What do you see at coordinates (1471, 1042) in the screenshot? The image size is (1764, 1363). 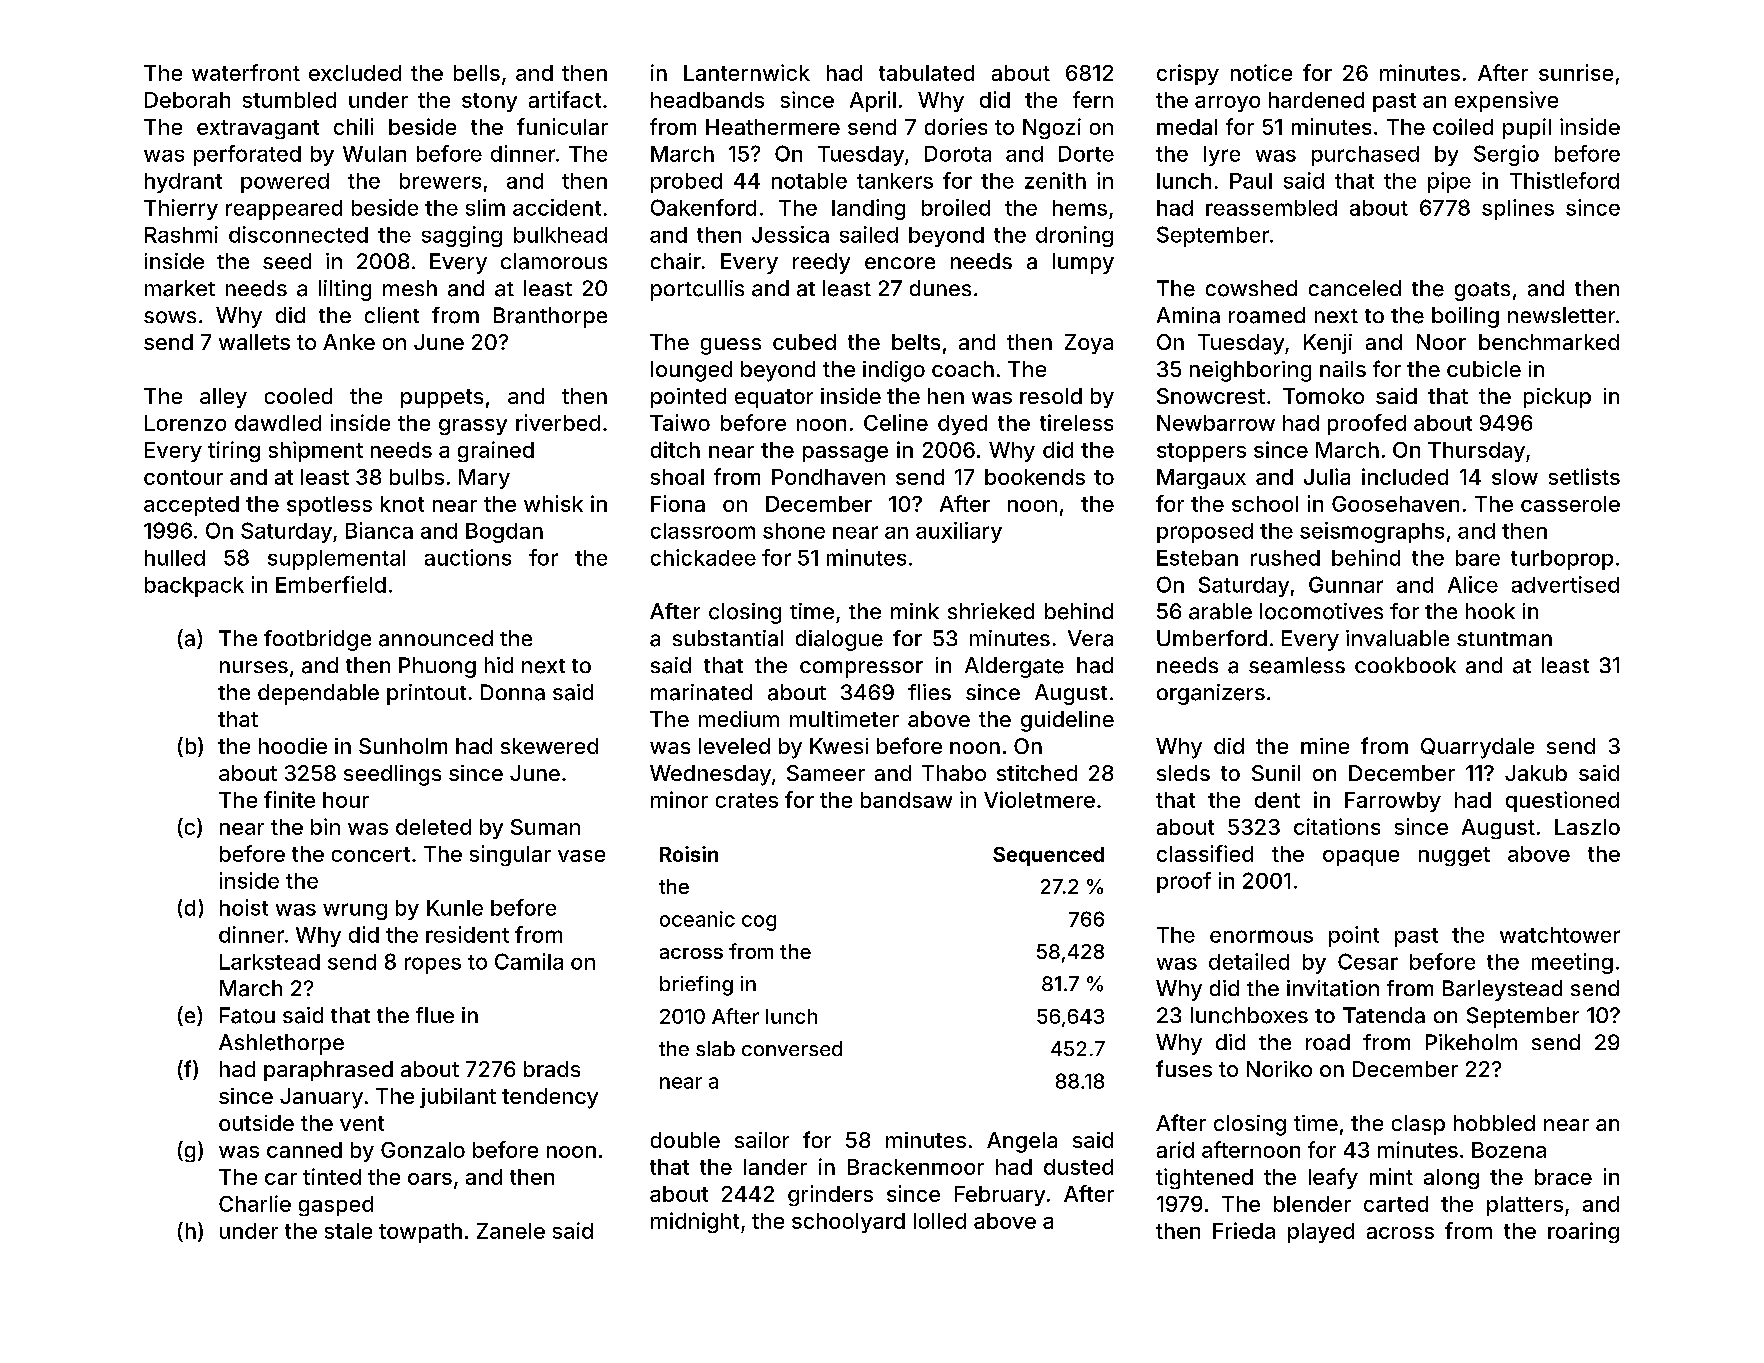 I see `Pikeholm` at bounding box center [1471, 1042].
